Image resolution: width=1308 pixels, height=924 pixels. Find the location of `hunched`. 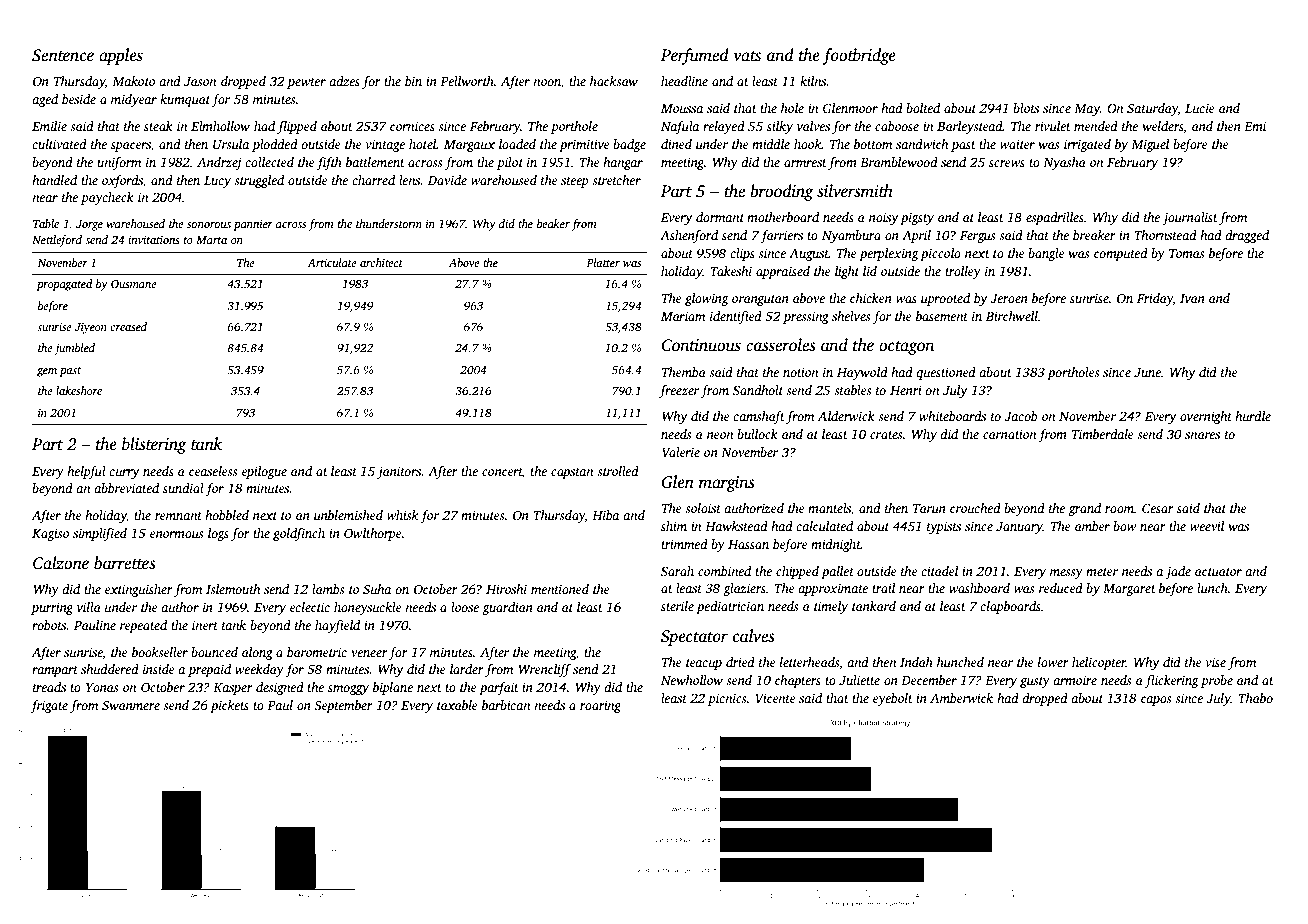

hunched is located at coordinates (960, 662).
